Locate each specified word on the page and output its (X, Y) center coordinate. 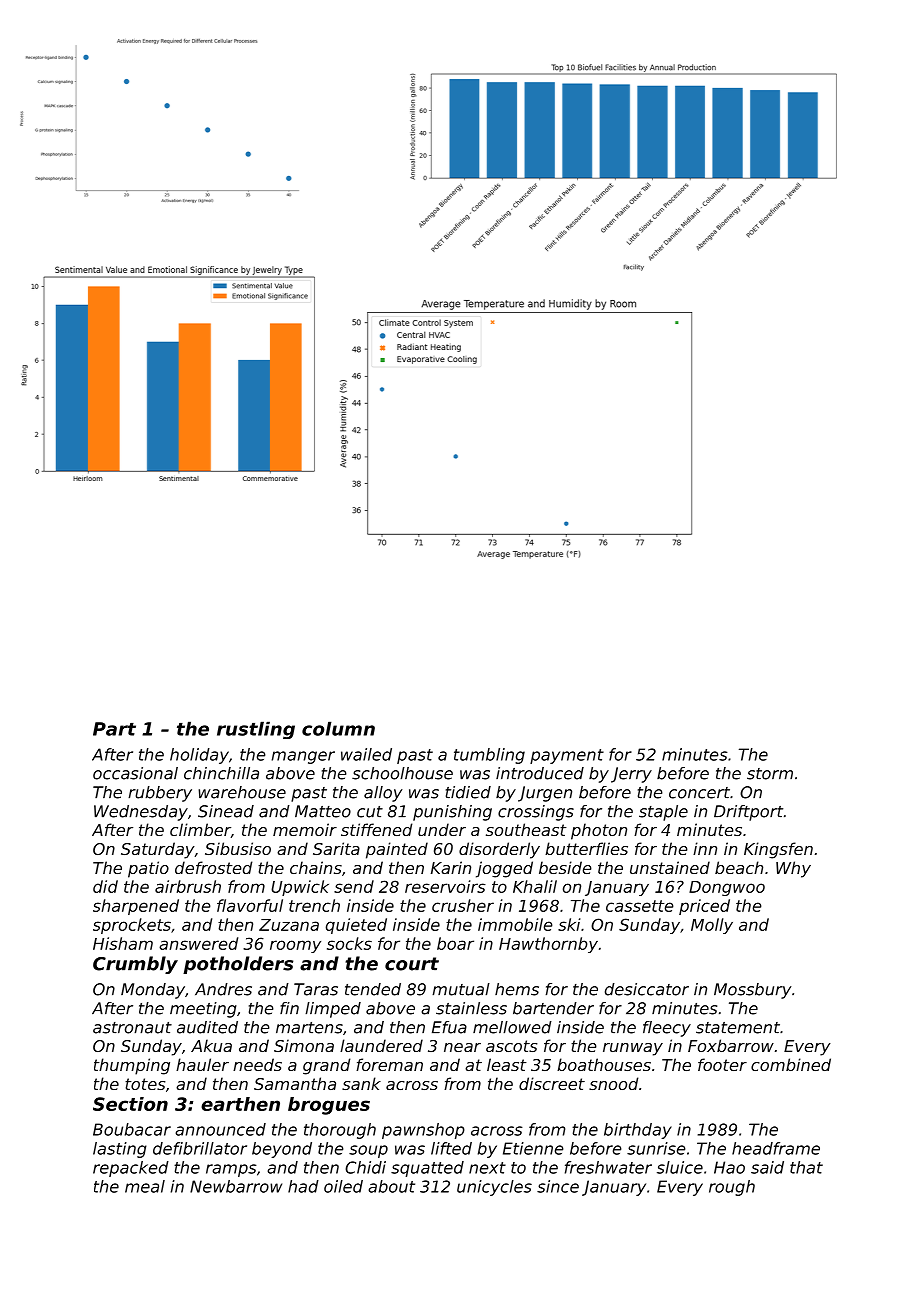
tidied (468, 792)
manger (303, 757)
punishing (452, 813)
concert (699, 793)
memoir (305, 829)
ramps (231, 1170)
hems (517, 989)
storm (770, 774)
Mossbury (753, 991)
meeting (203, 1010)
